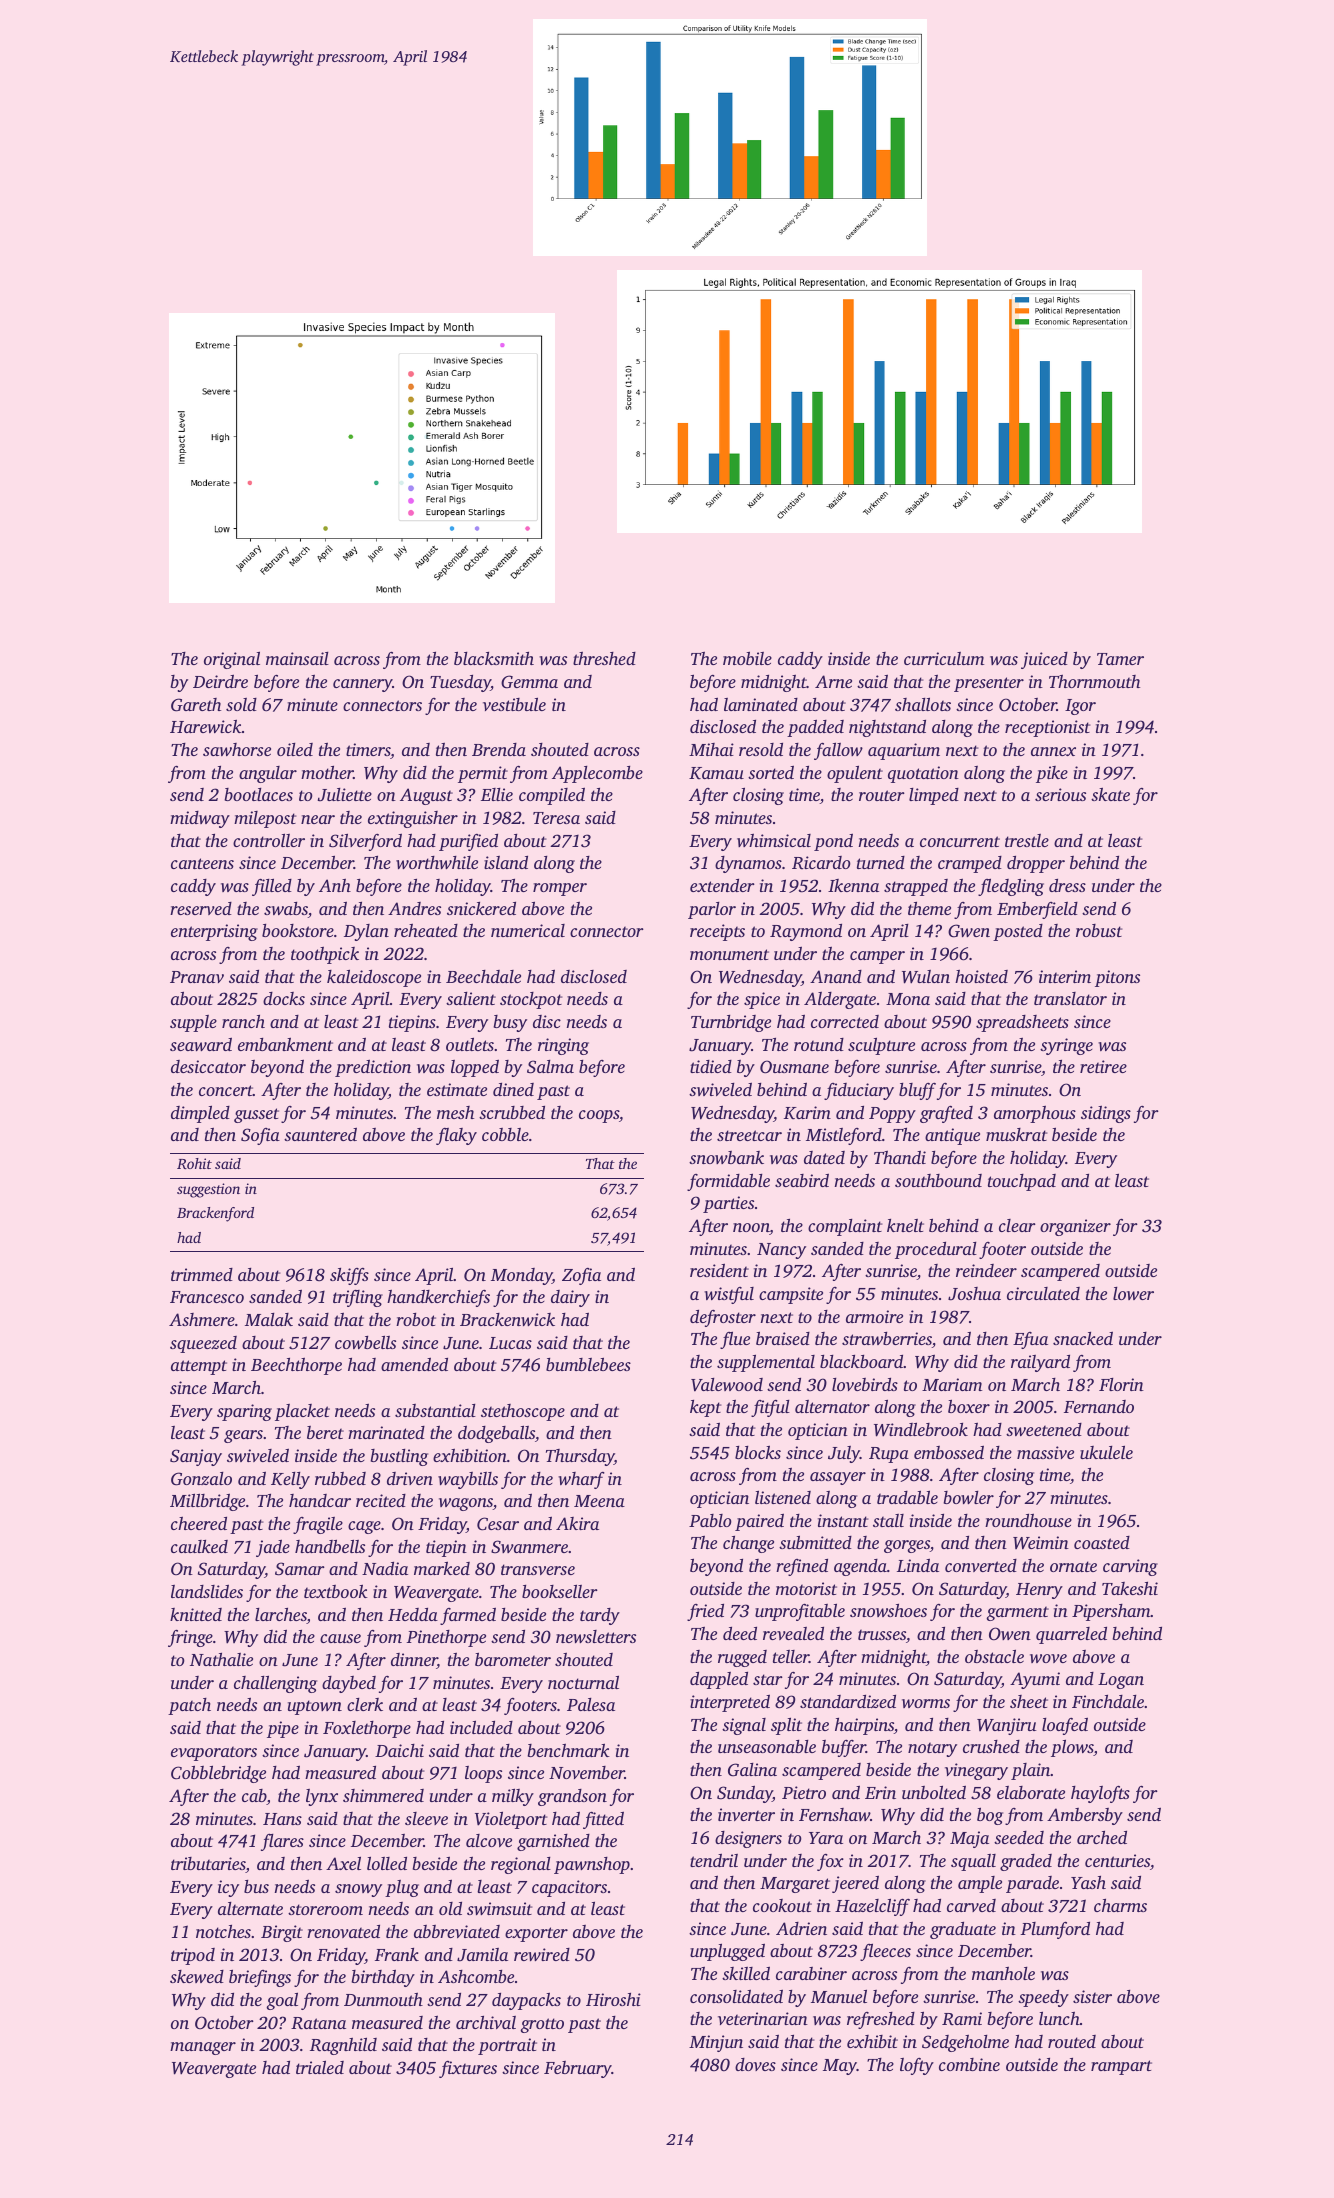  Describe the element at coordinates (944, 658) in the image. I see `curriculum` at that location.
